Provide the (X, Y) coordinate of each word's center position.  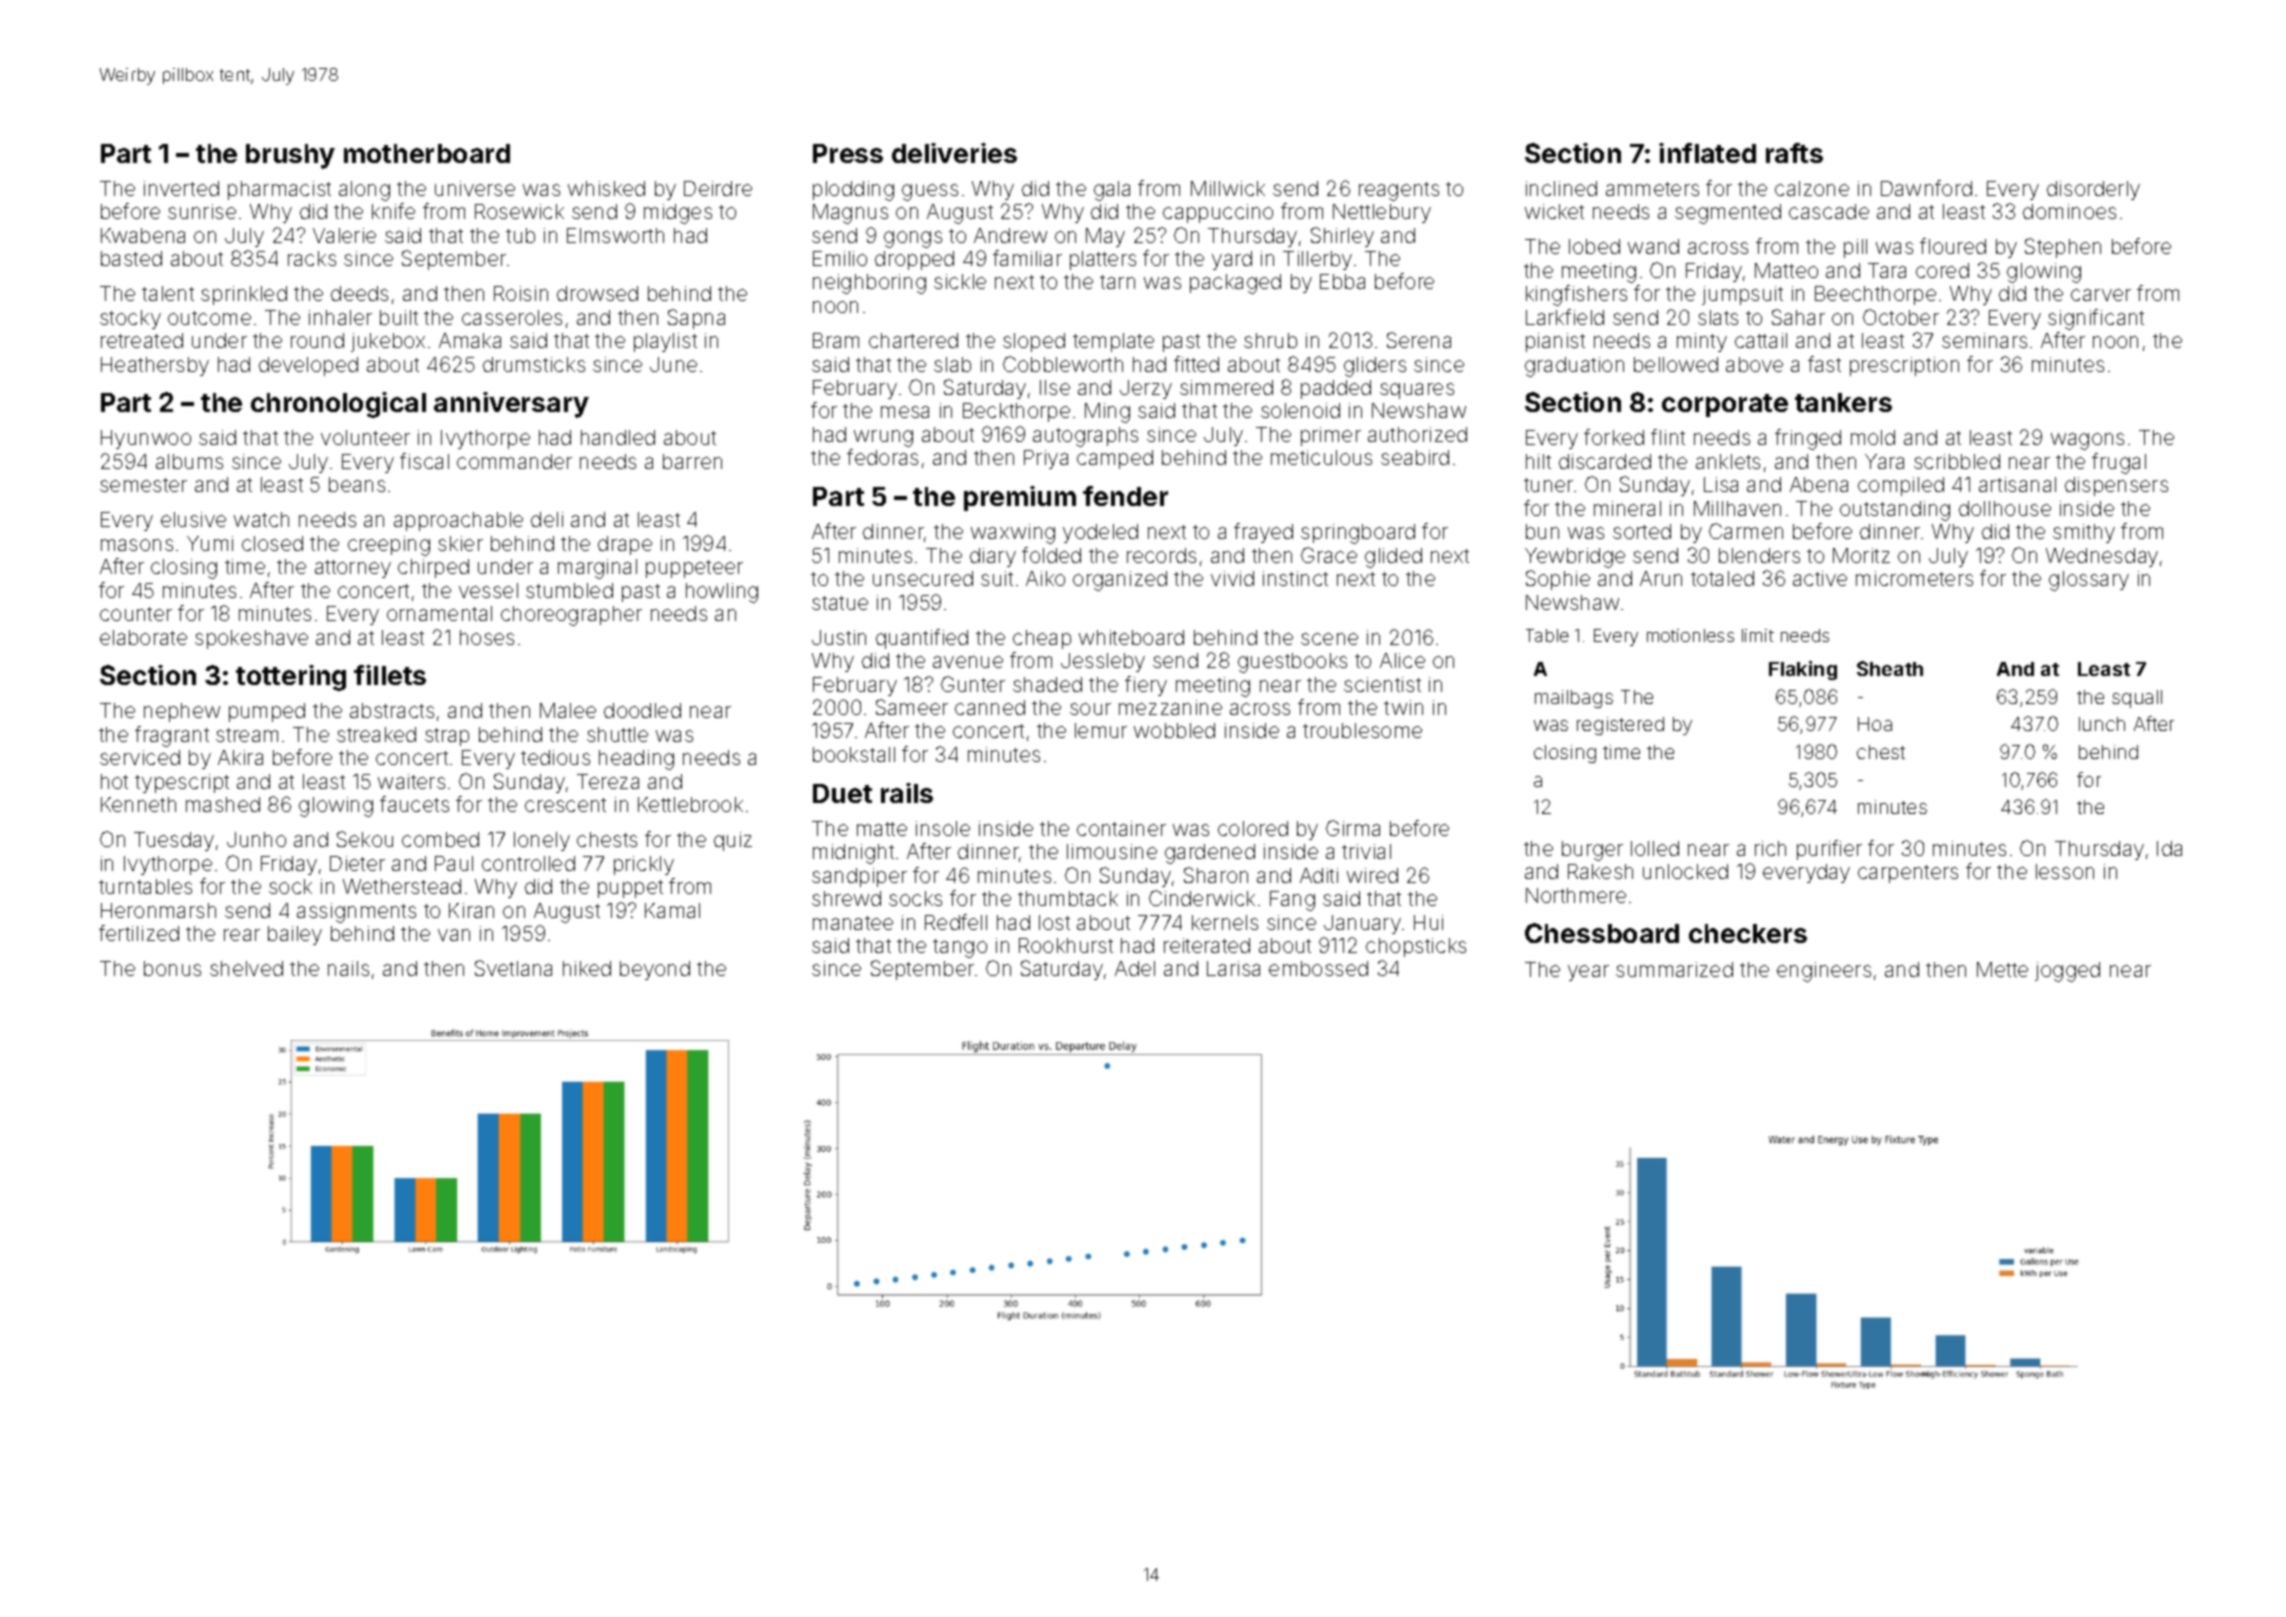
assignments (356, 913)
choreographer (571, 616)
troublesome (1362, 730)
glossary (2089, 581)
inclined (1561, 188)
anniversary (511, 405)
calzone (1812, 188)
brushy (290, 156)
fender (1125, 496)
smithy (2084, 533)
